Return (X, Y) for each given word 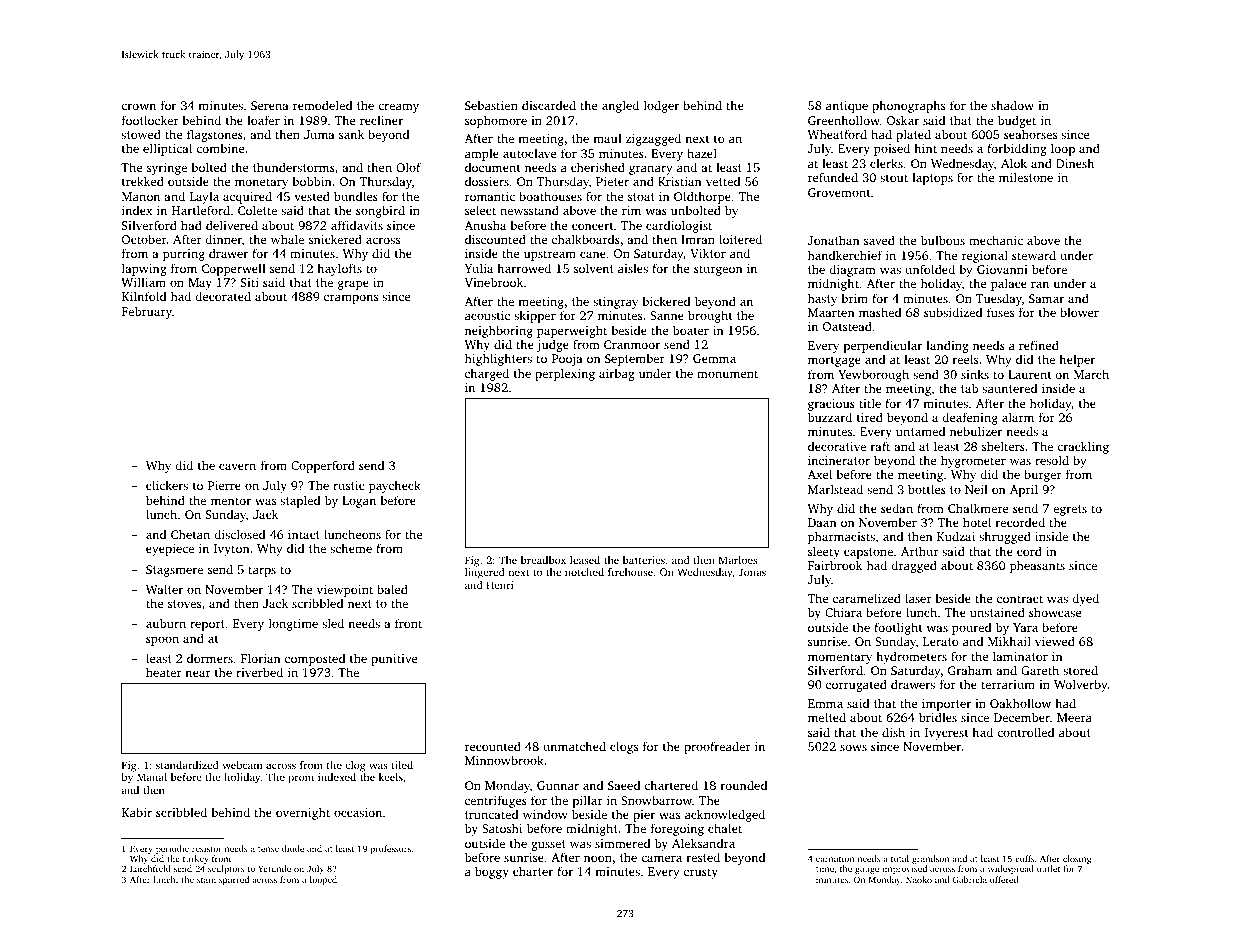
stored (1080, 670)
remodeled (322, 105)
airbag (617, 374)
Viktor (708, 253)
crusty (701, 873)
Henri (499, 585)
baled (392, 589)
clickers (167, 485)
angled (620, 106)
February (147, 312)
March (1091, 374)
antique (847, 107)
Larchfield (150, 868)
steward (1034, 255)
